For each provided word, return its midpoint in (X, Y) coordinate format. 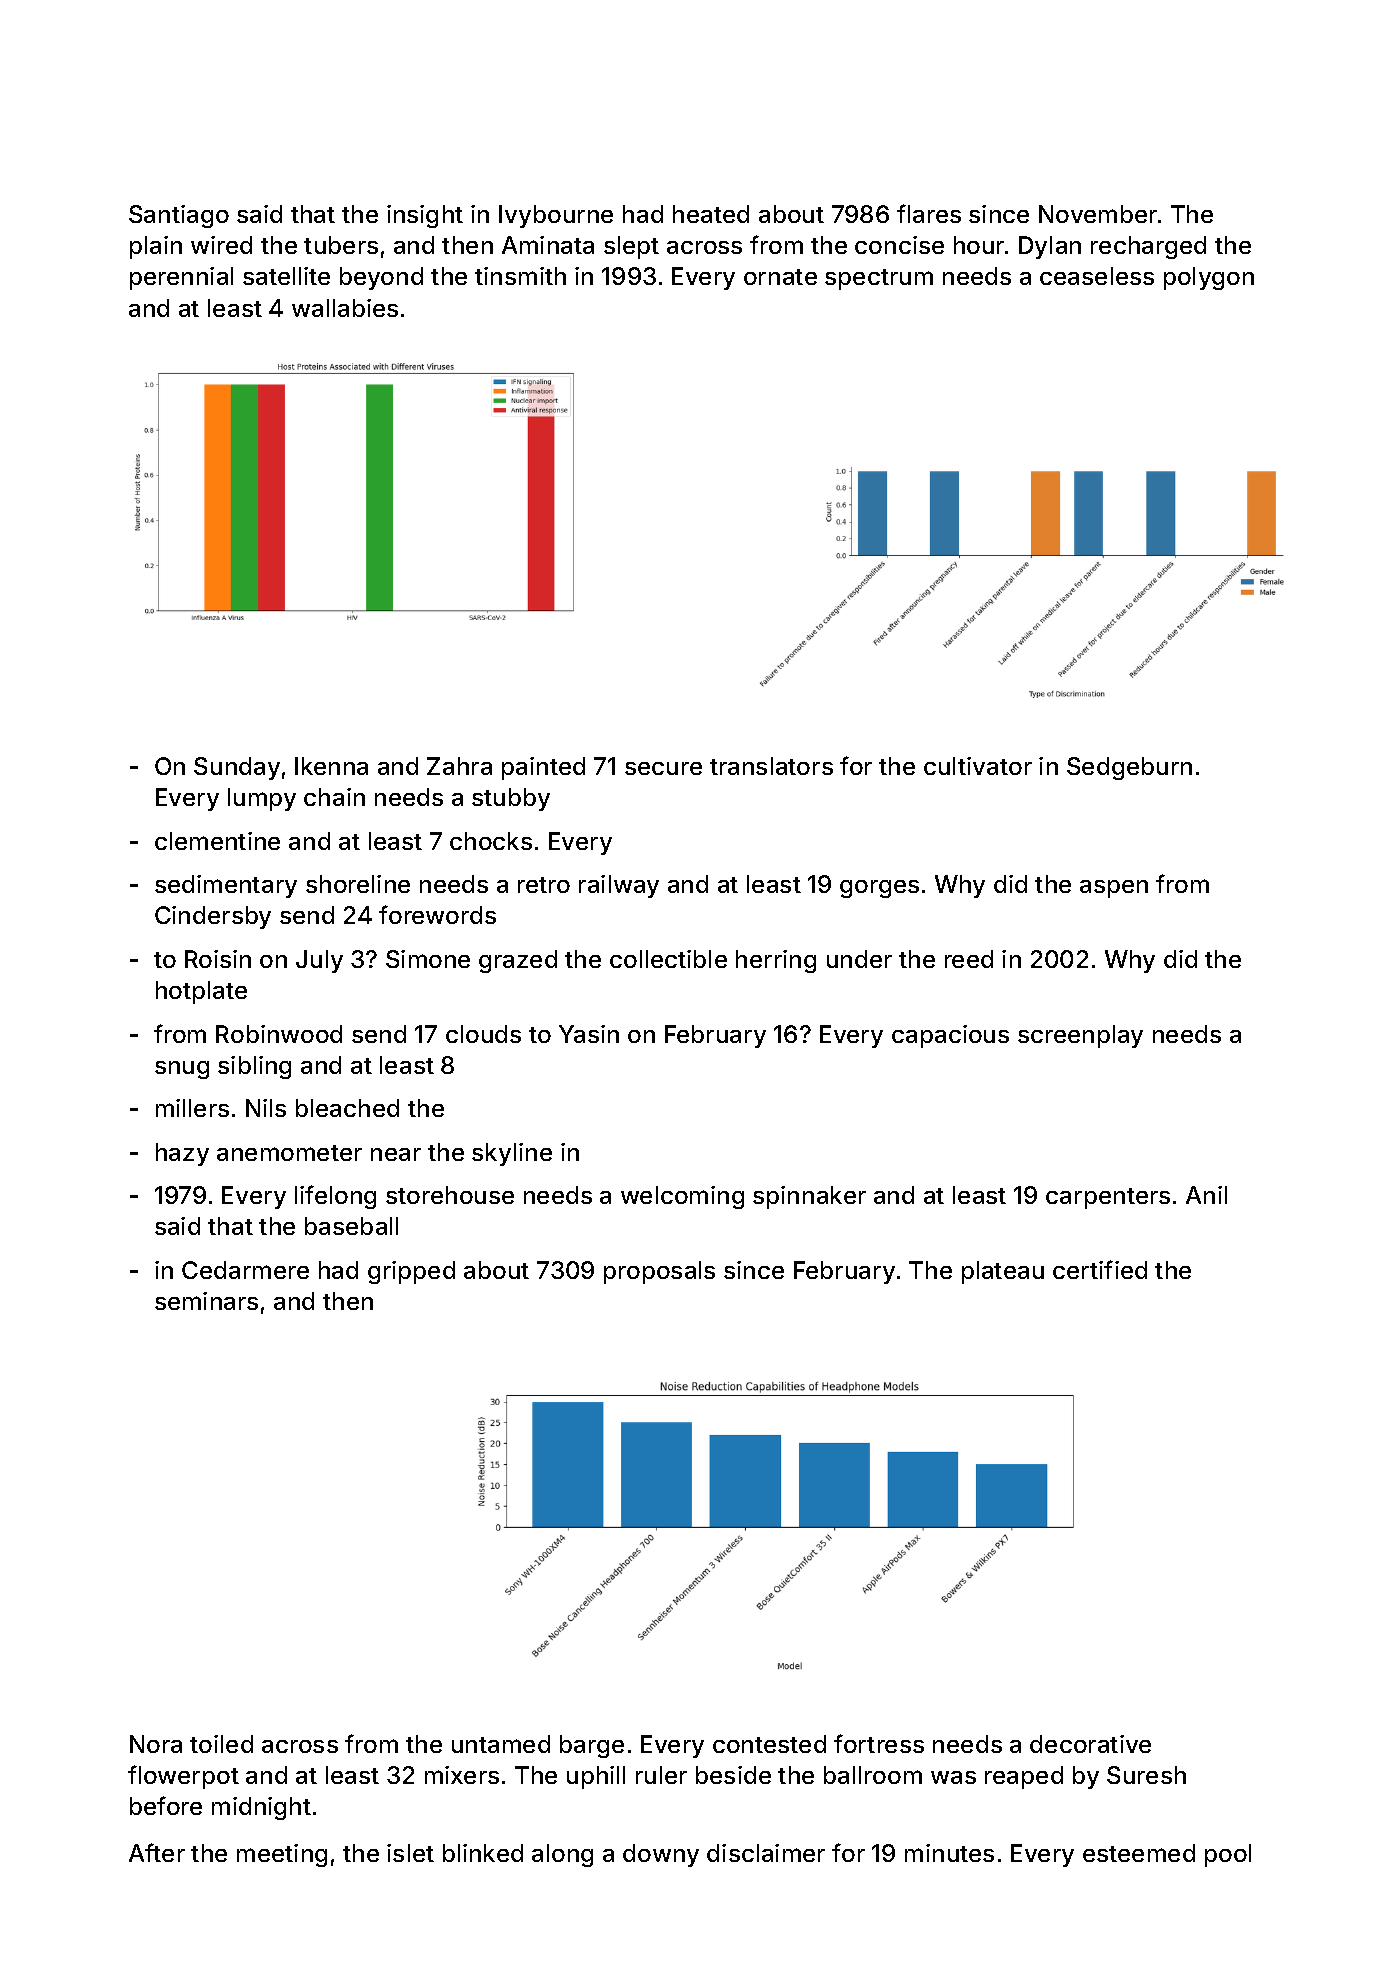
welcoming (682, 1197)
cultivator (978, 766)
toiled (221, 1744)
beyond (381, 278)
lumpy (262, 799)
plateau (1003, 1272)
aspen (1114, 889)
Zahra (459, 766)
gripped (411, 1272)
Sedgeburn (1129, 768)
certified (1100, 1269)
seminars (206, 1301)
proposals (659, 1272)
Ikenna (331, 766)
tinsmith (520, 276)
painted (543, 768)
